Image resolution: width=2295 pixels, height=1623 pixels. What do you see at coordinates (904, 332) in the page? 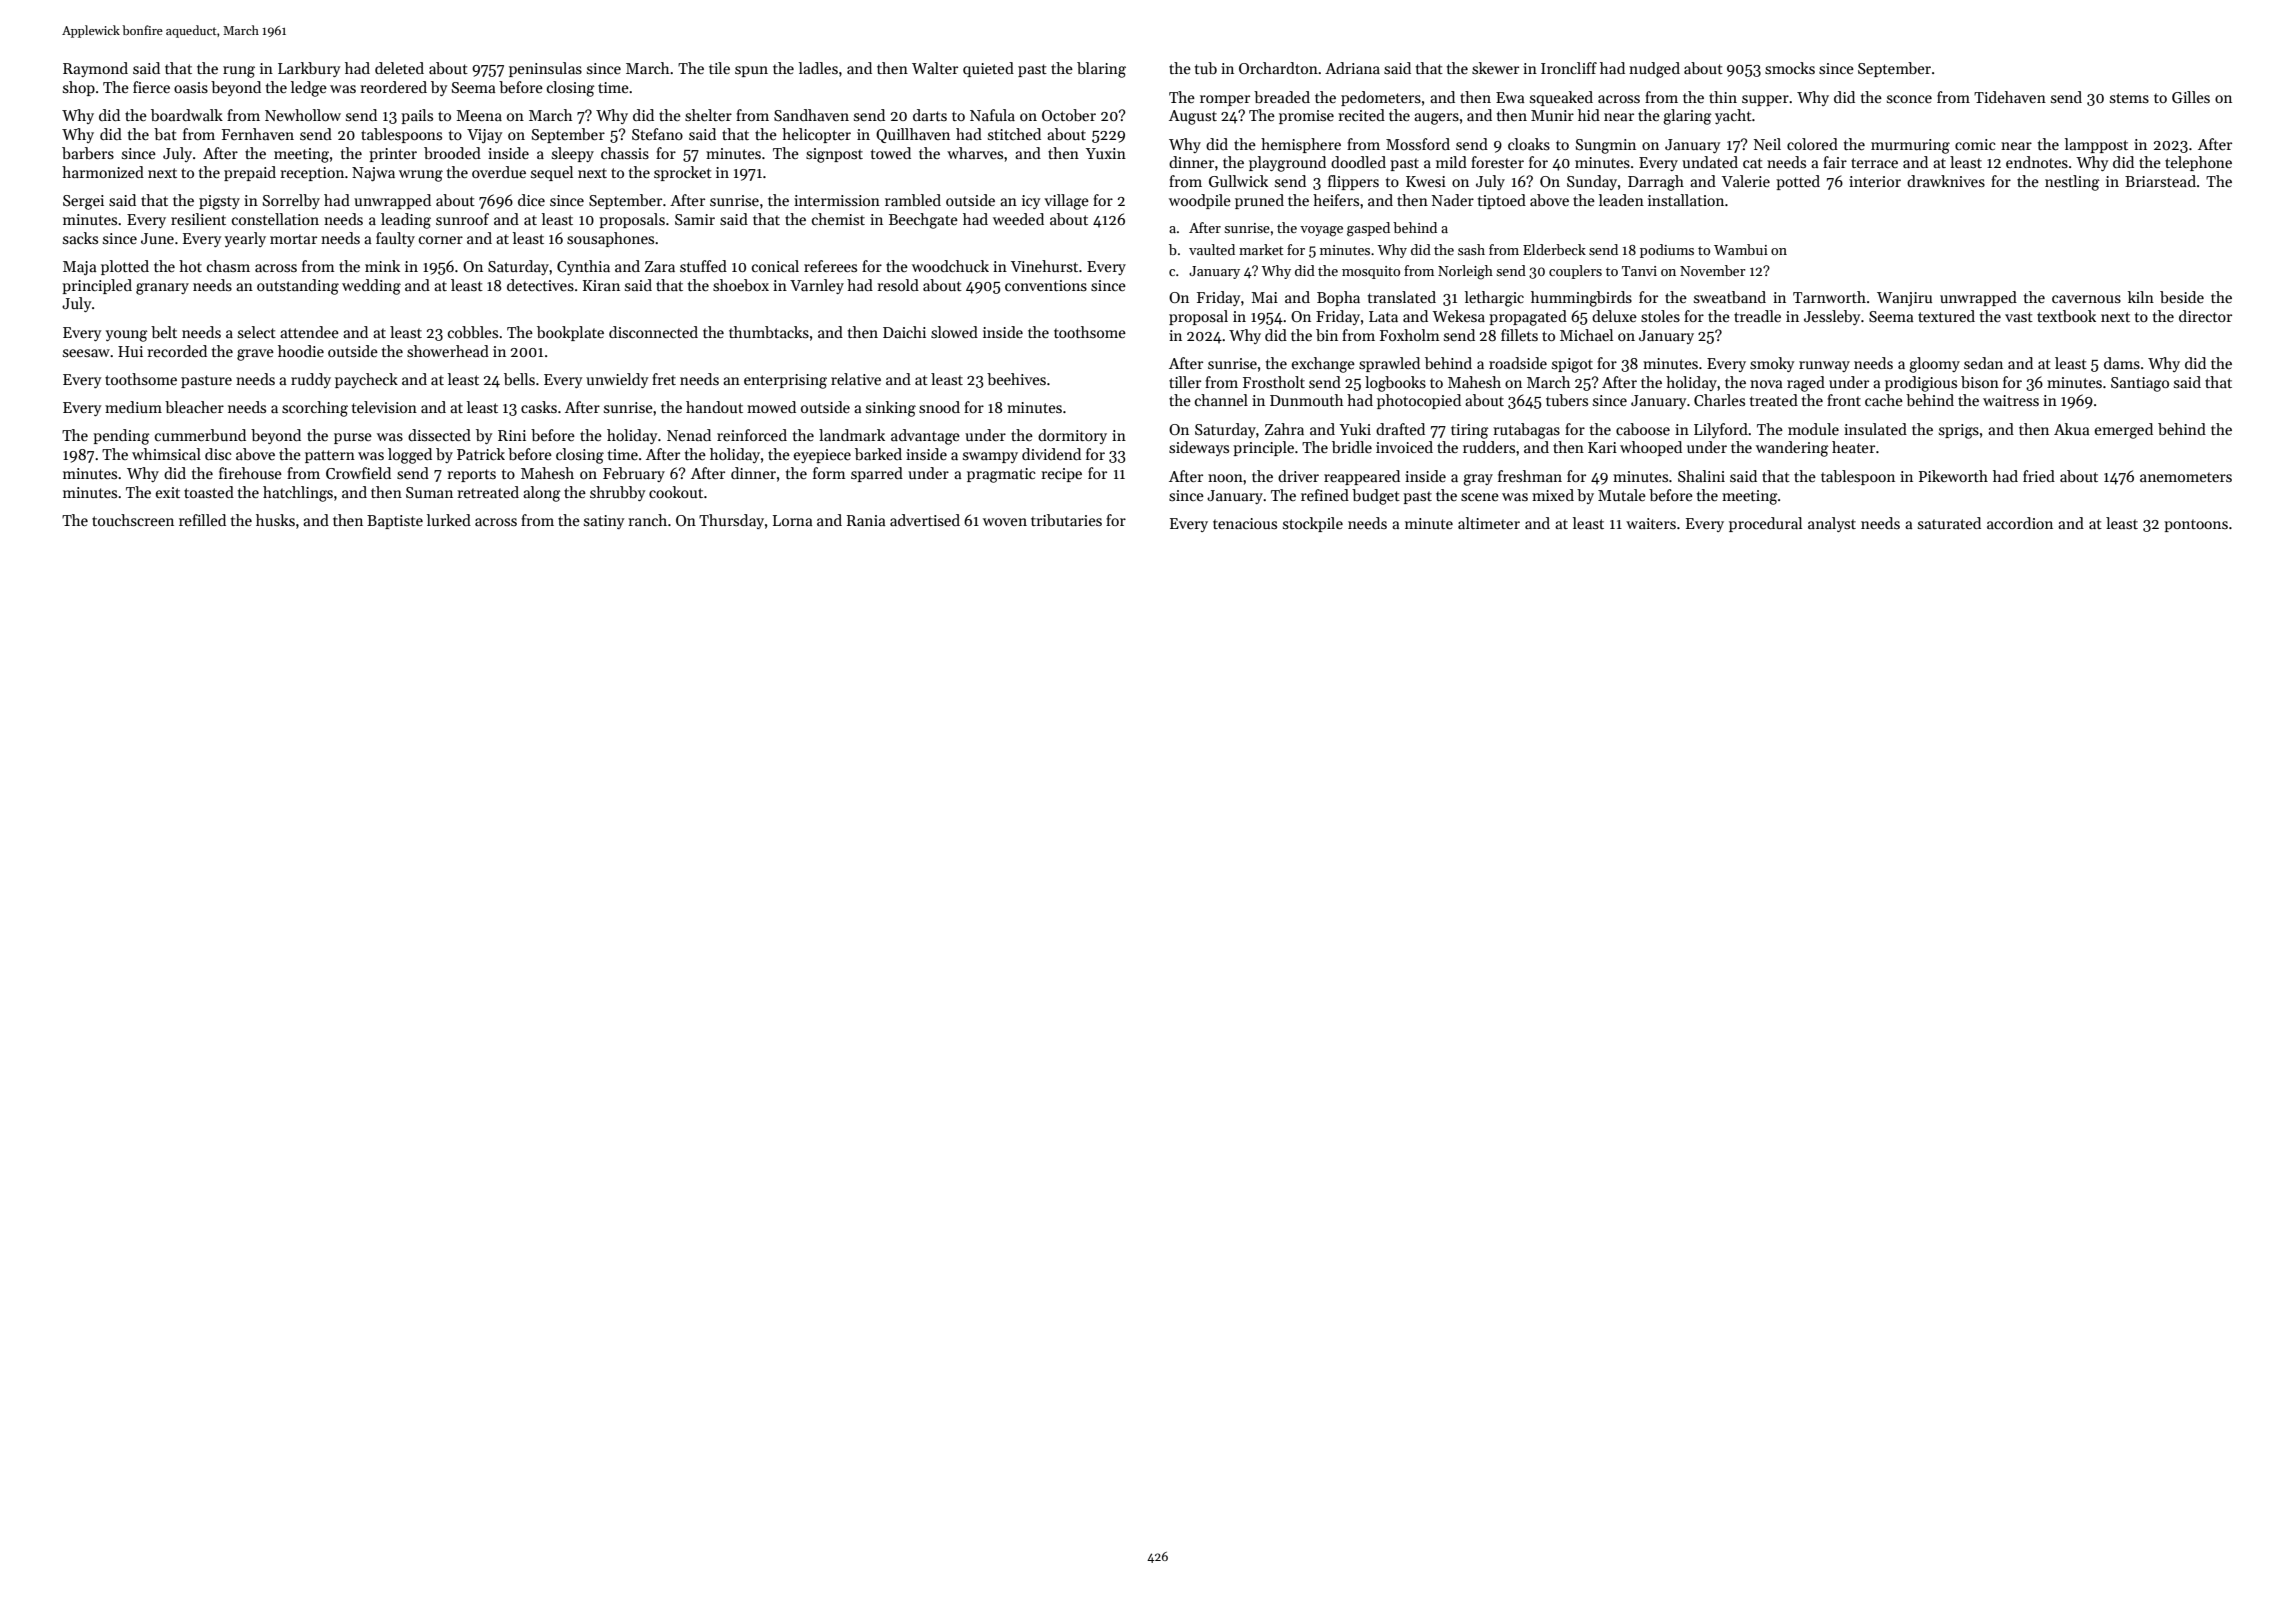
I see `Daichi` at bounding box center [904, 332].
